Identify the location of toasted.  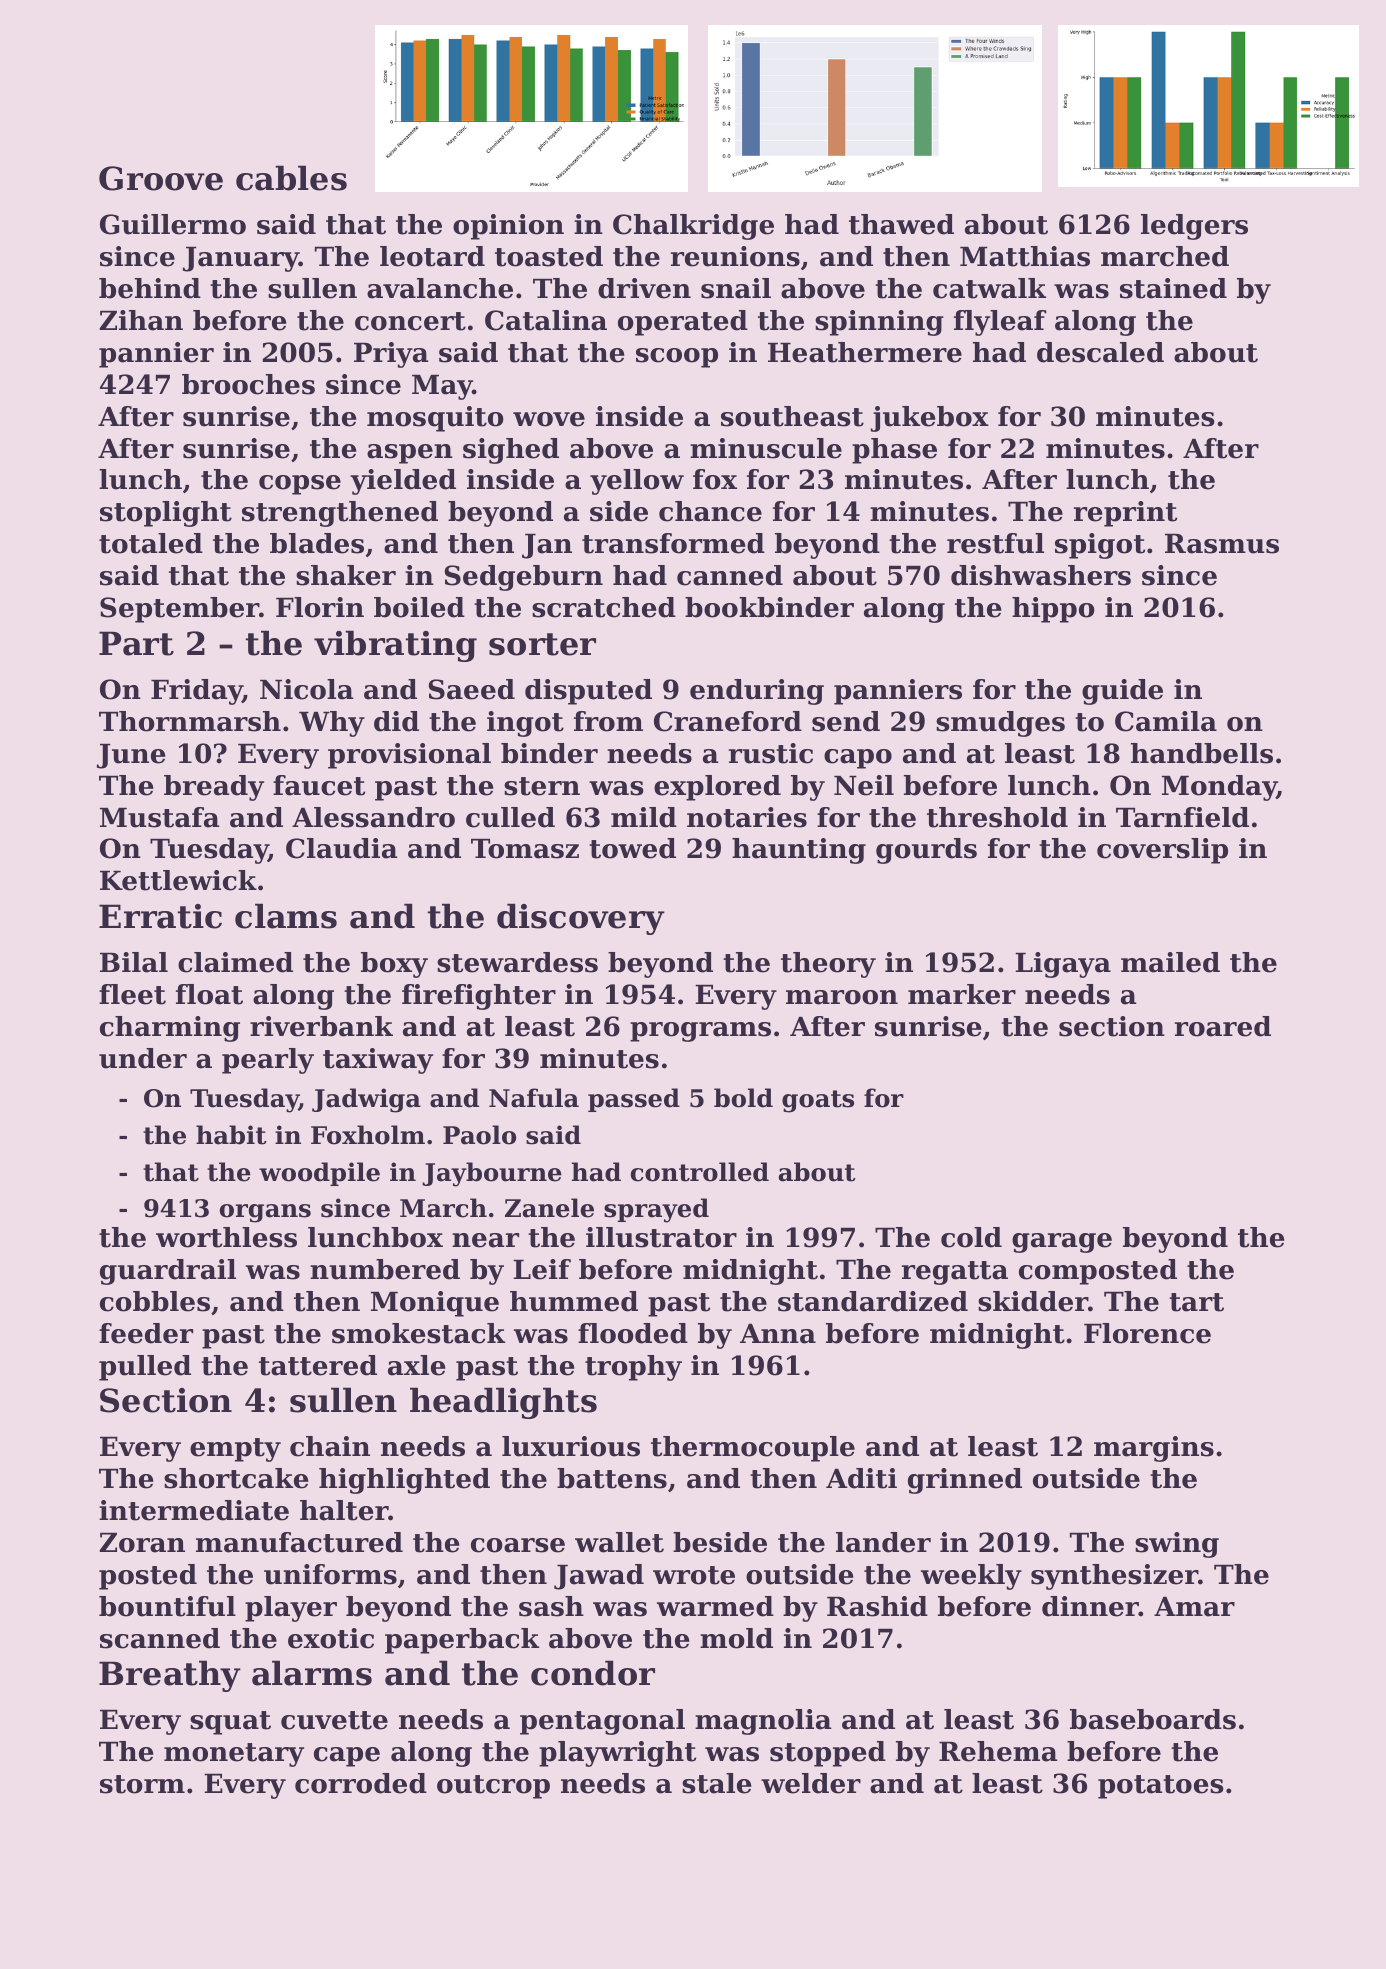
(549, 256).
